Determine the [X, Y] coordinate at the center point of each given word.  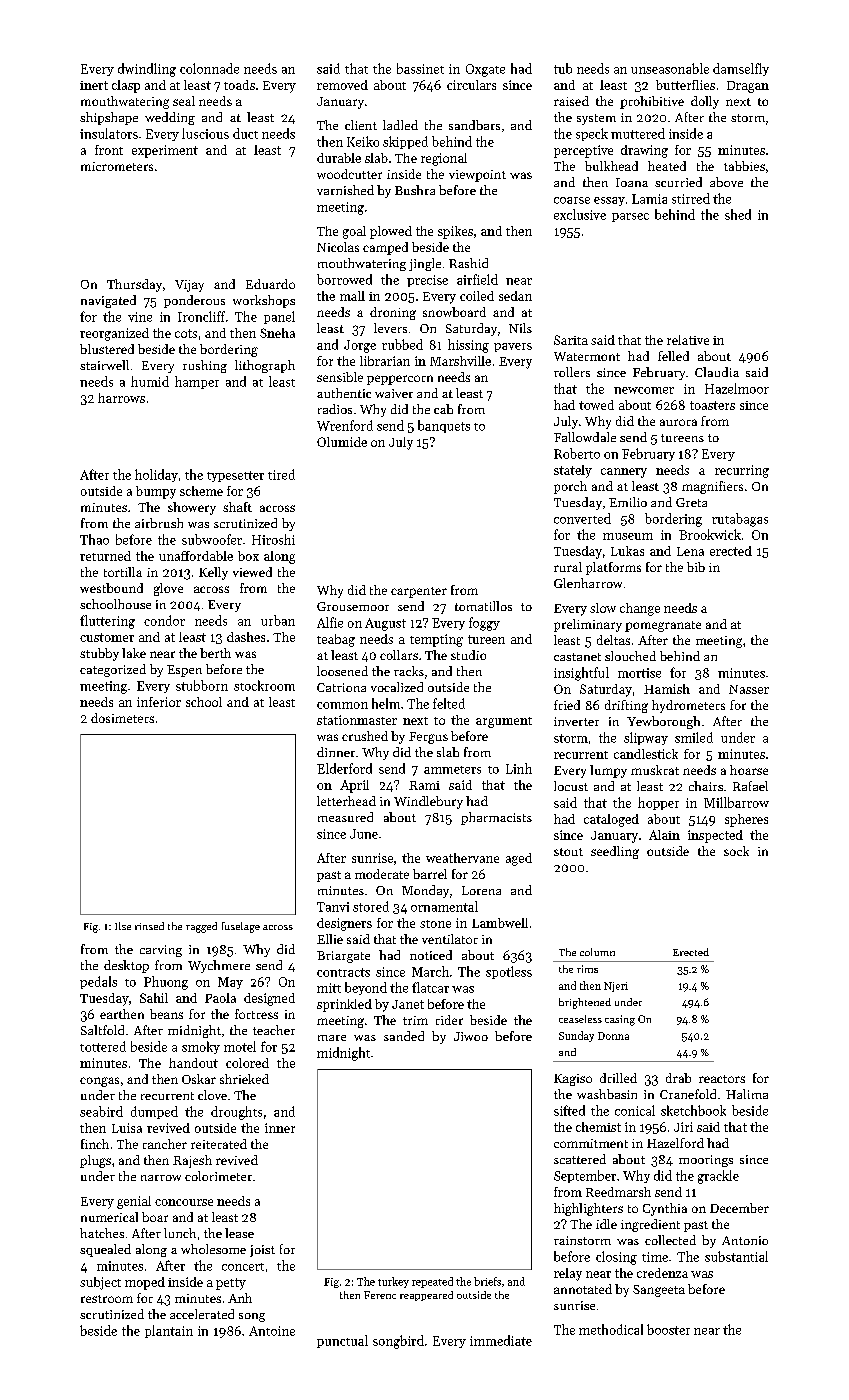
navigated [108, 301]
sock [736, 851]
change [640, 609]
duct [245, 133]
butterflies [685, 85]
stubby [99, 654]
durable [339, 158]
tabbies [744, 166]
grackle [718, 1177]
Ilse [123, 926]
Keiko [363, 141]
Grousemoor [353, 606]
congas [99, 1082]
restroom [107, 1299]
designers [344, 924]
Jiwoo [471, 1036]
